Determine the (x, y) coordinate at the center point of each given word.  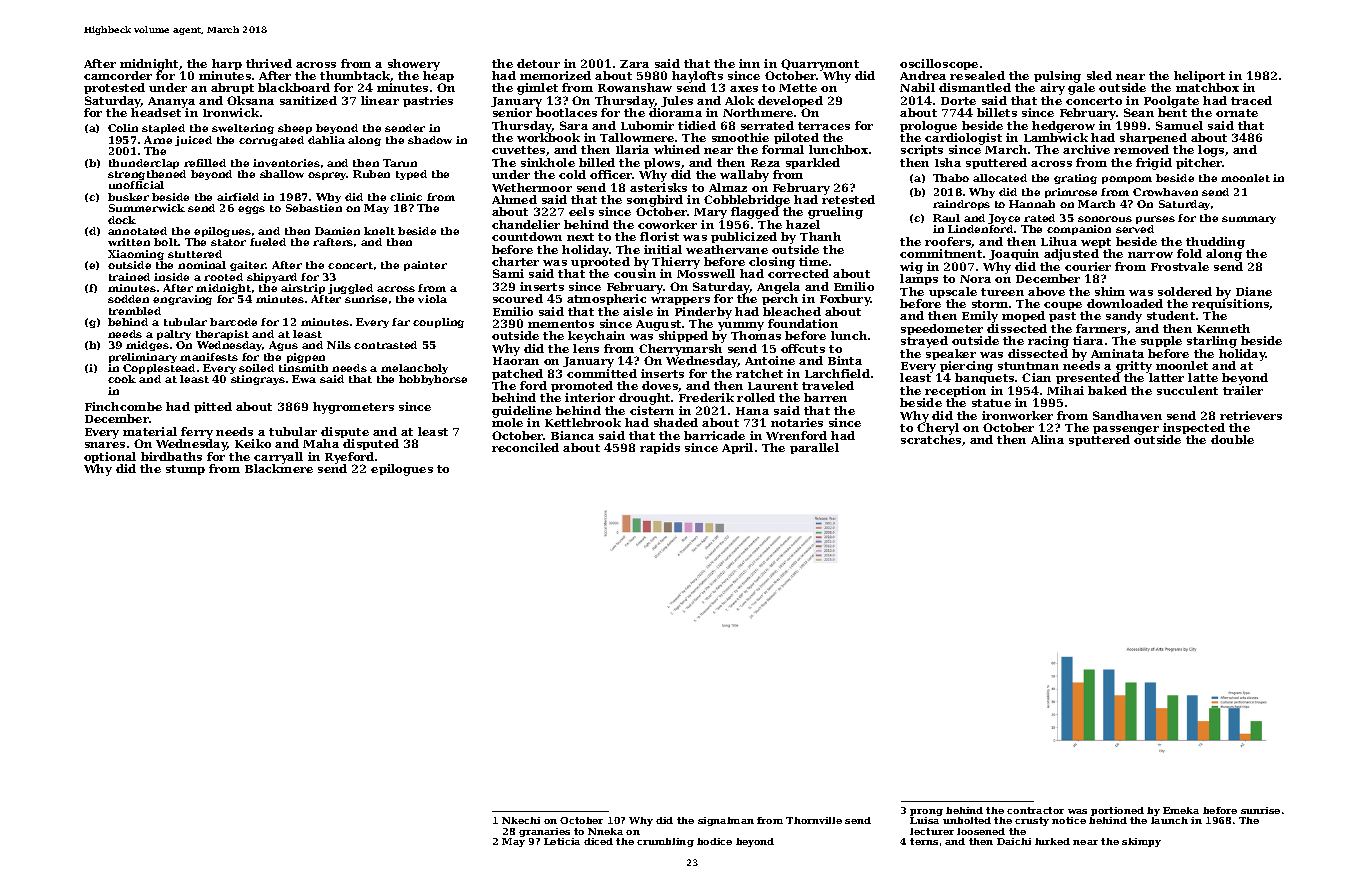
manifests (209, 357)
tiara (1088, 340)
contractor (1035, 810)
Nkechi (521, 820)
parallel (814, 448)
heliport (1199, 77)
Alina (1047, 439)
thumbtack (355, 76)
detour (538, 63)
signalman (726, 821)
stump (185, 470)
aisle (638, 311)
